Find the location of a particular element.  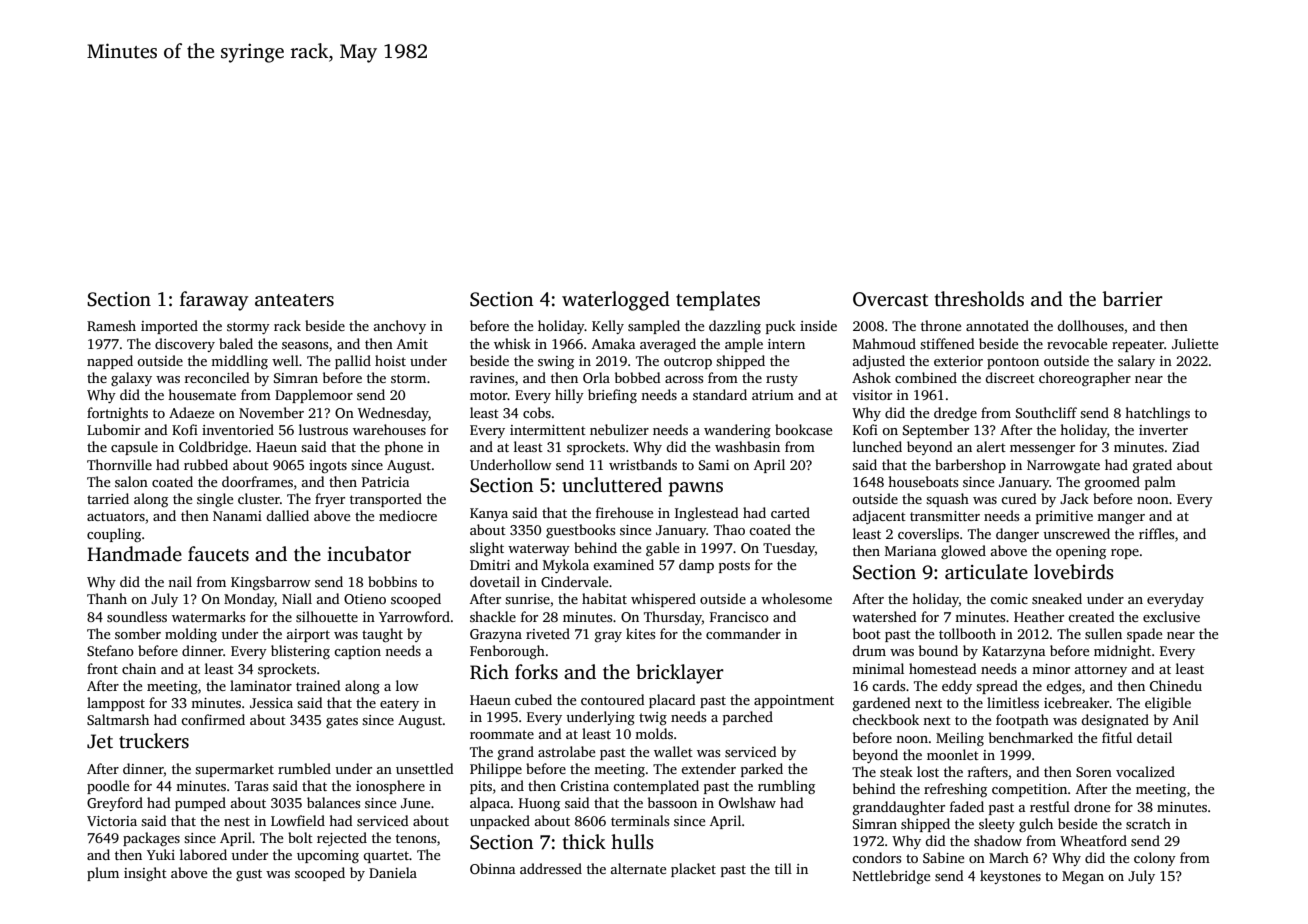

Narrowgate is located at coordinates (1063, 466).
